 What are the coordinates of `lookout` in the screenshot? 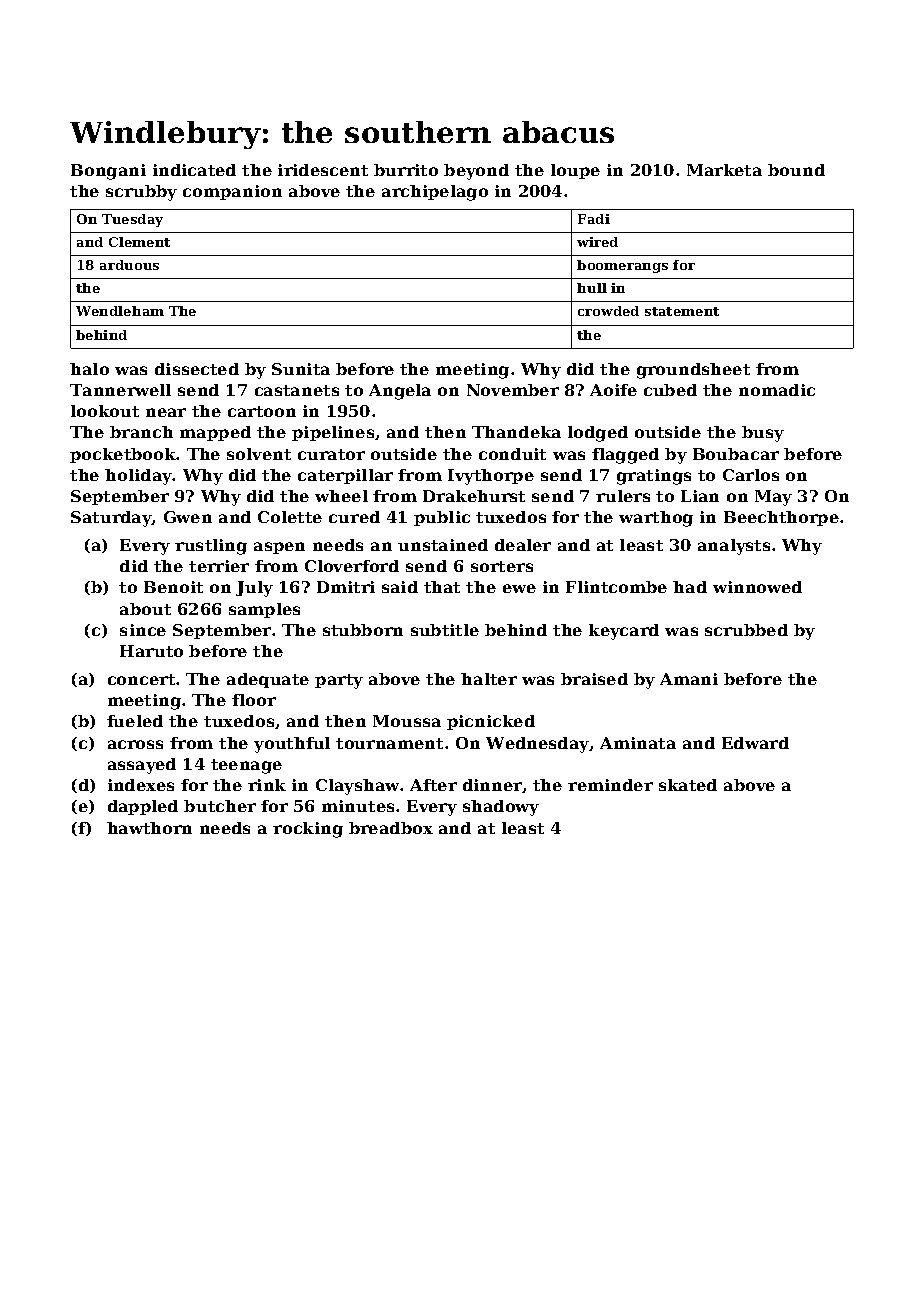 It's located at (105, 411).
